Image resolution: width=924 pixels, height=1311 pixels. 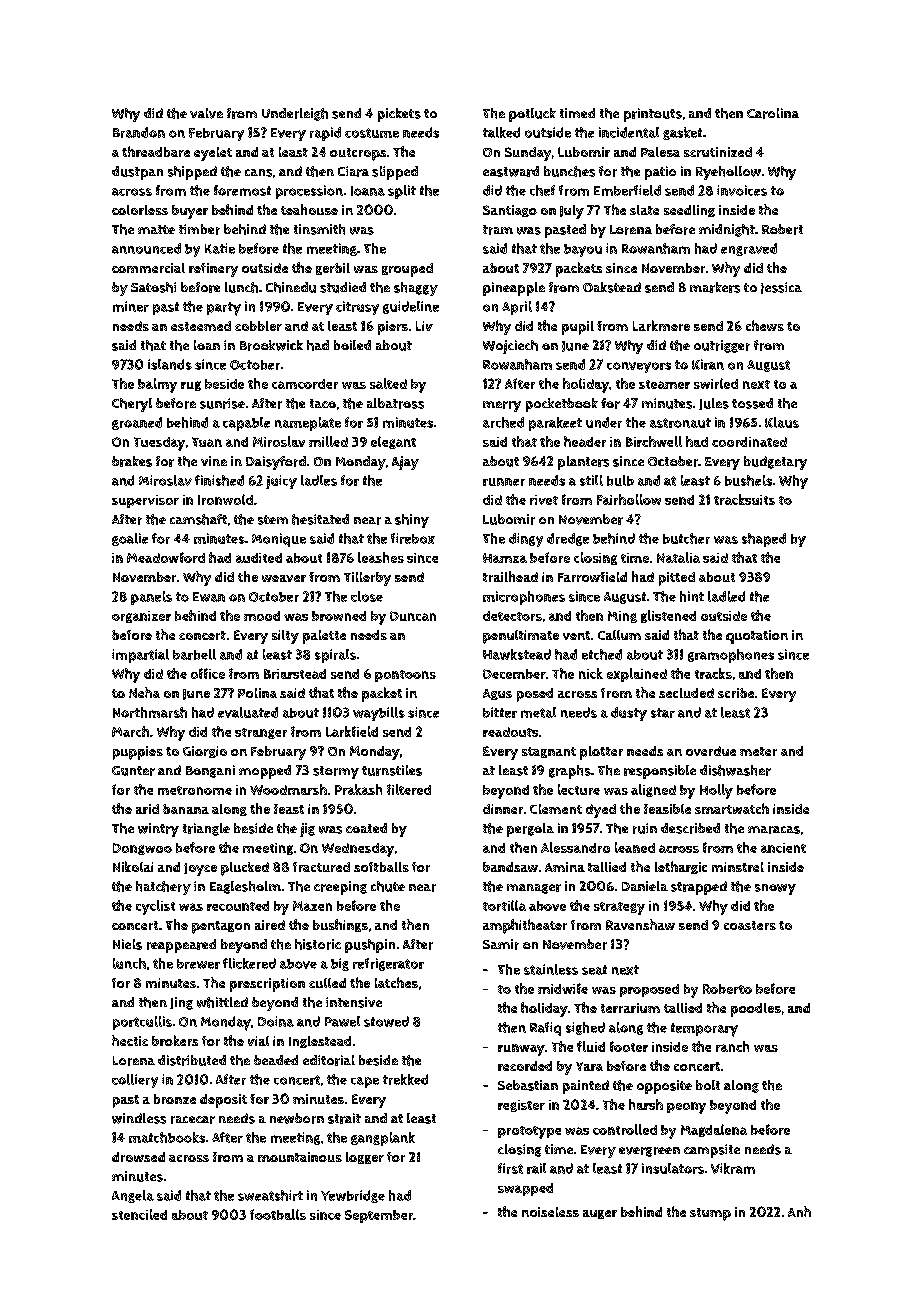 I want to click on runner, so click(x=504, y=482).
